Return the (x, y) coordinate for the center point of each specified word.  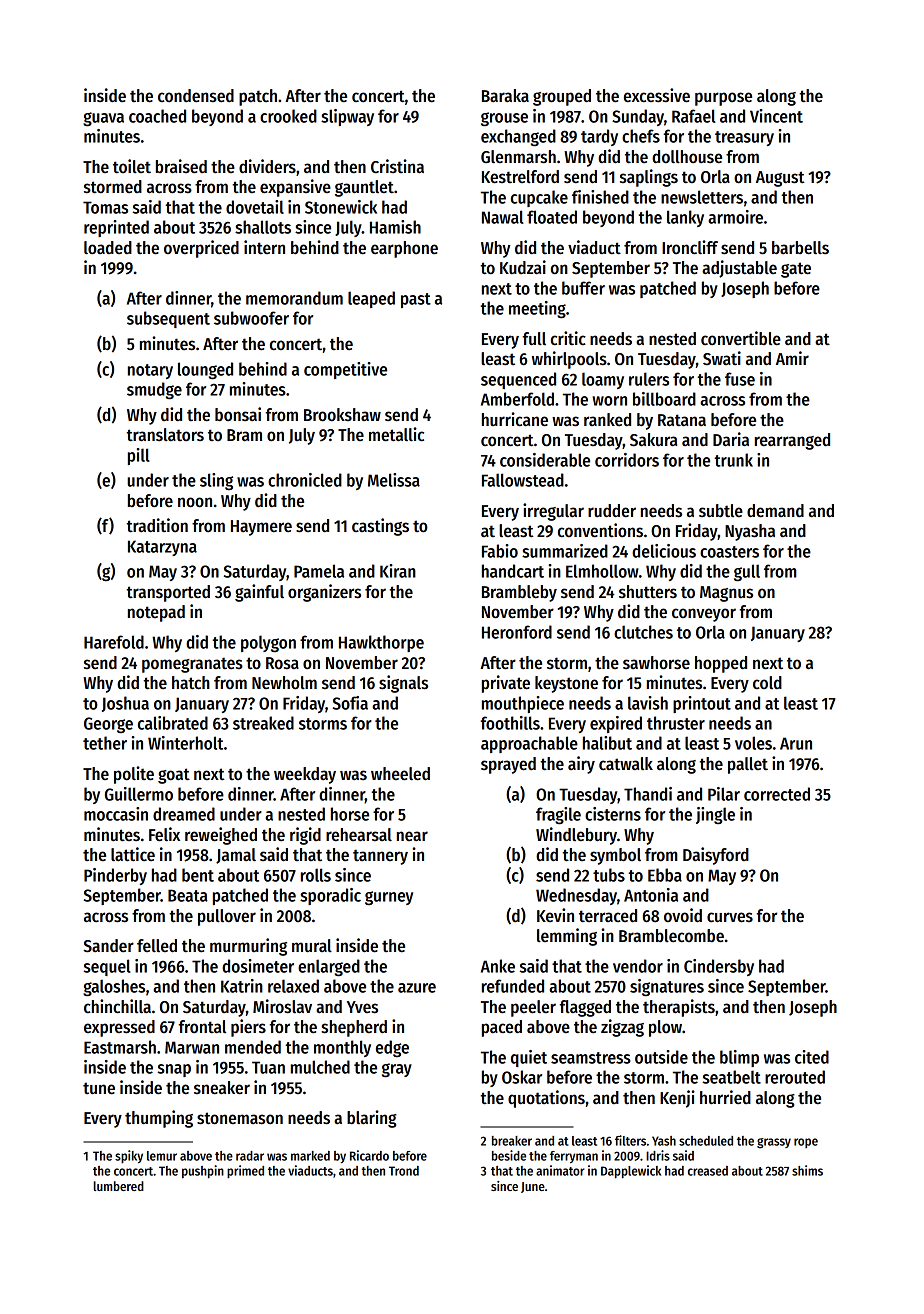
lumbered (119, 1186)
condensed (196, 96)
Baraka (505, 96)
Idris (658, 1155)
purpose (723, 99)
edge (392, 1049)
